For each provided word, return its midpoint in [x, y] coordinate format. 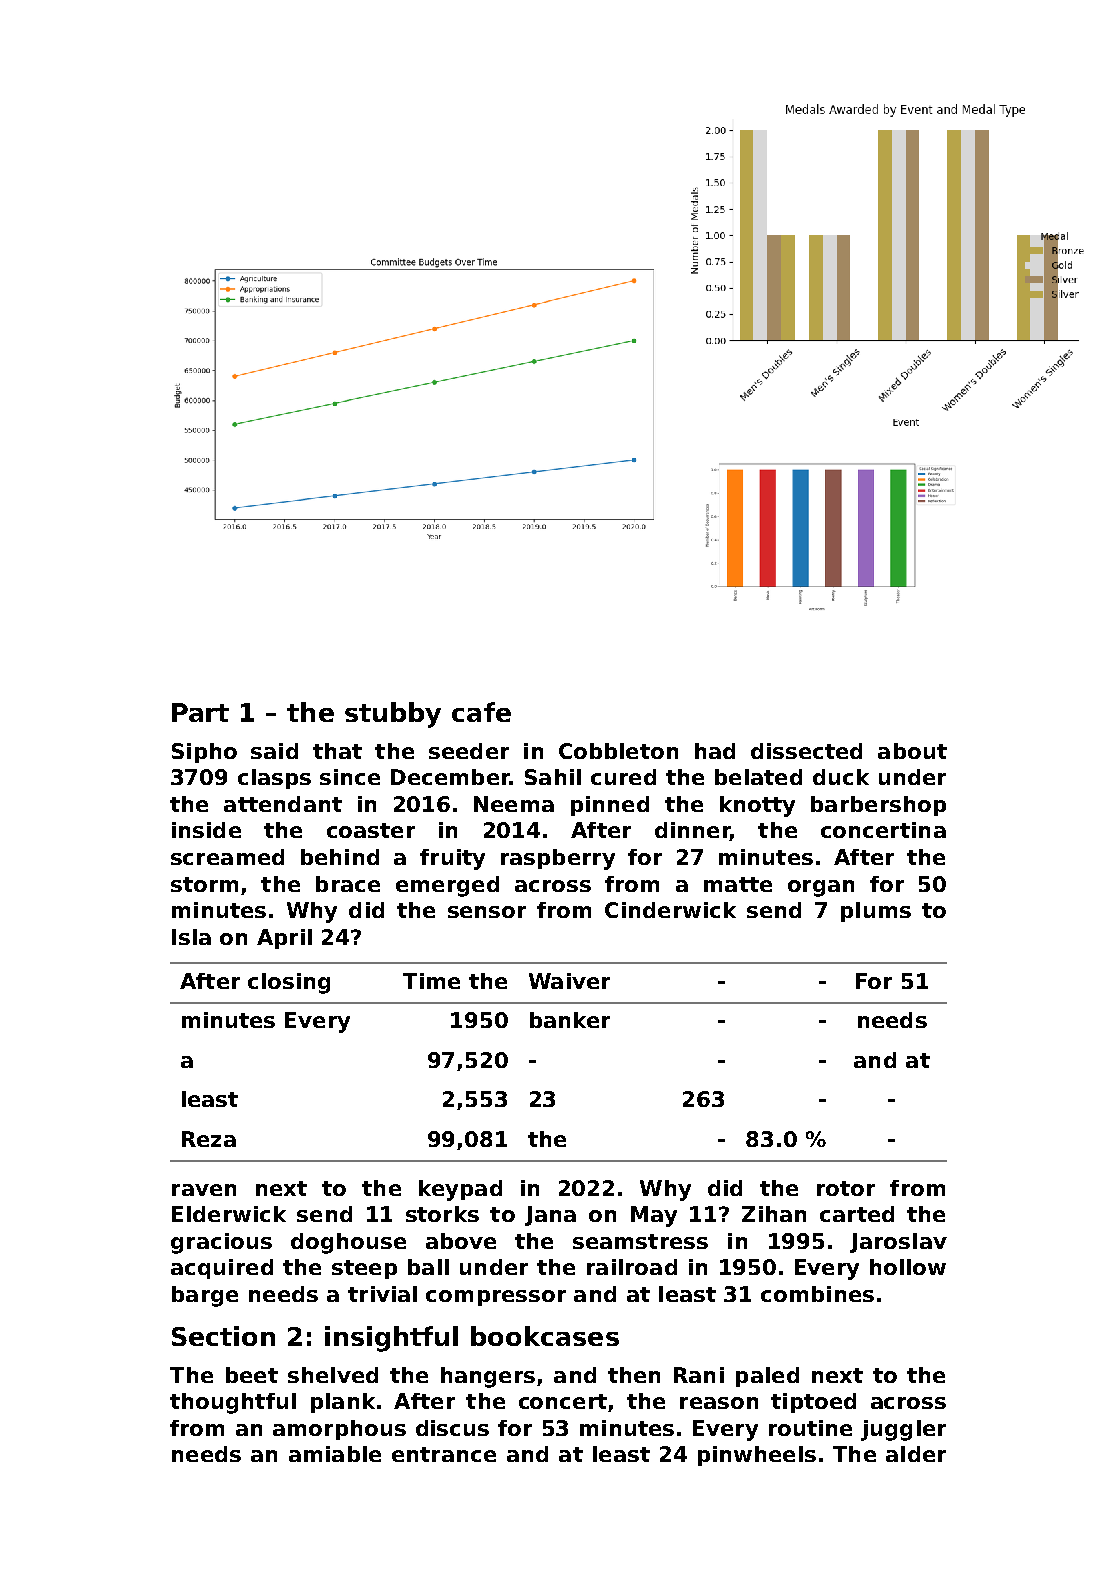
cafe [481, 712]
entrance [444, 1454]
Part [200, 712]
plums [876, 912]
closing [289, 983]
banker [570, 1020]
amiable [335, 1454]
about [912, 751]
